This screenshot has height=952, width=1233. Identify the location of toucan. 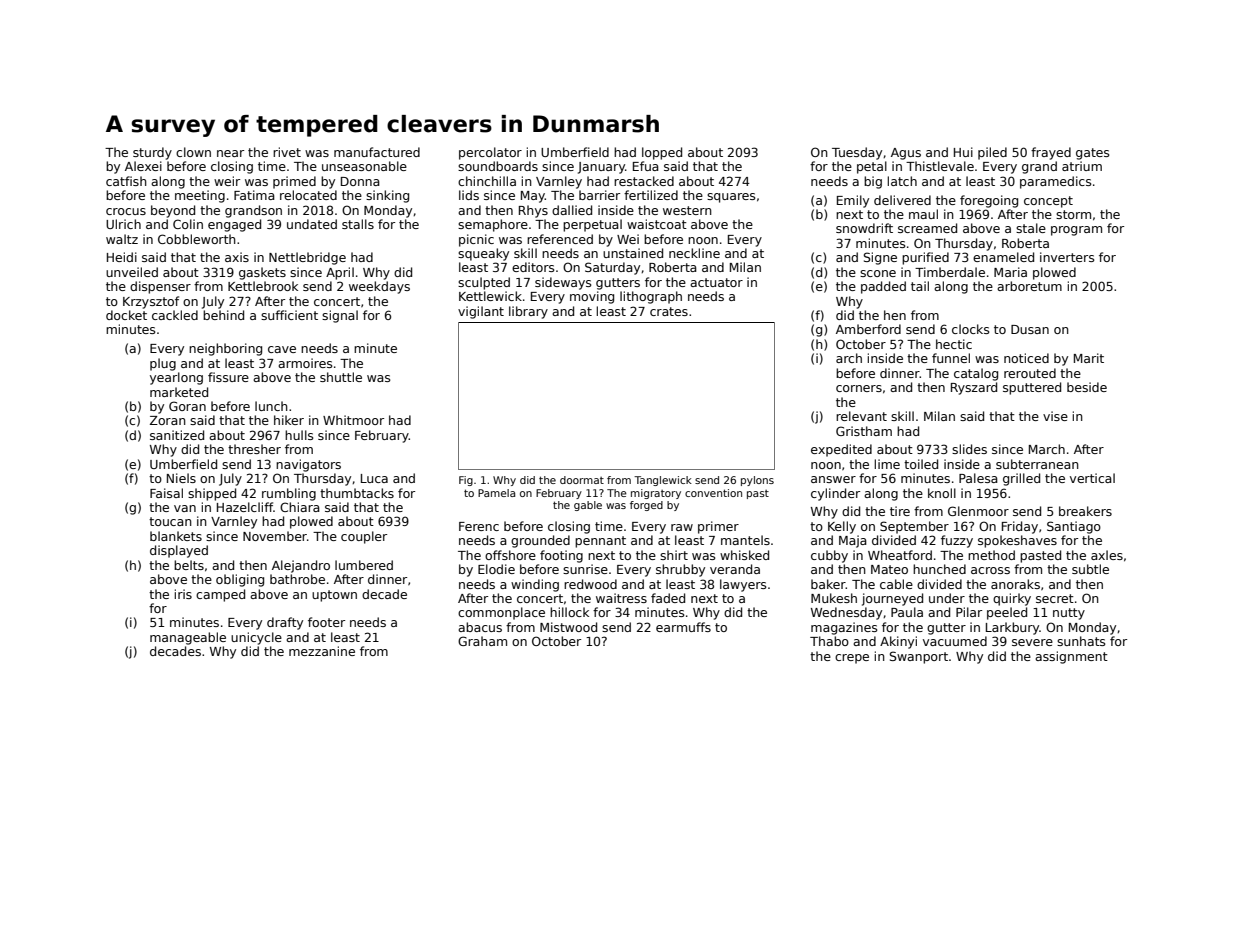
(170, 521).
